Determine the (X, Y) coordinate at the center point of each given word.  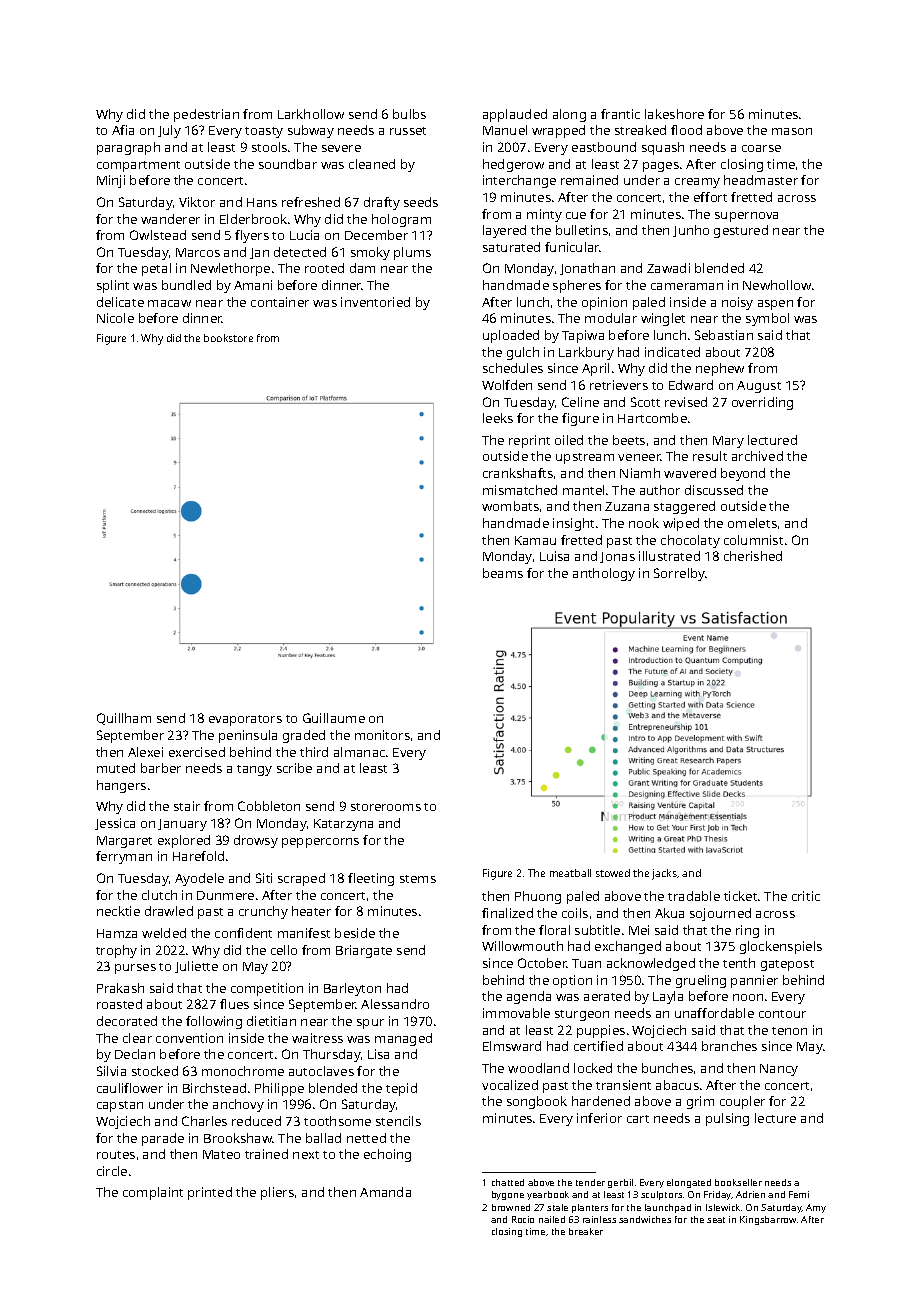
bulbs (409, 114)
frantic (620, 114)
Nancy (779, 1070)
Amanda (385, 1192)
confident (243, 933)
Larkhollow (311, 114)
